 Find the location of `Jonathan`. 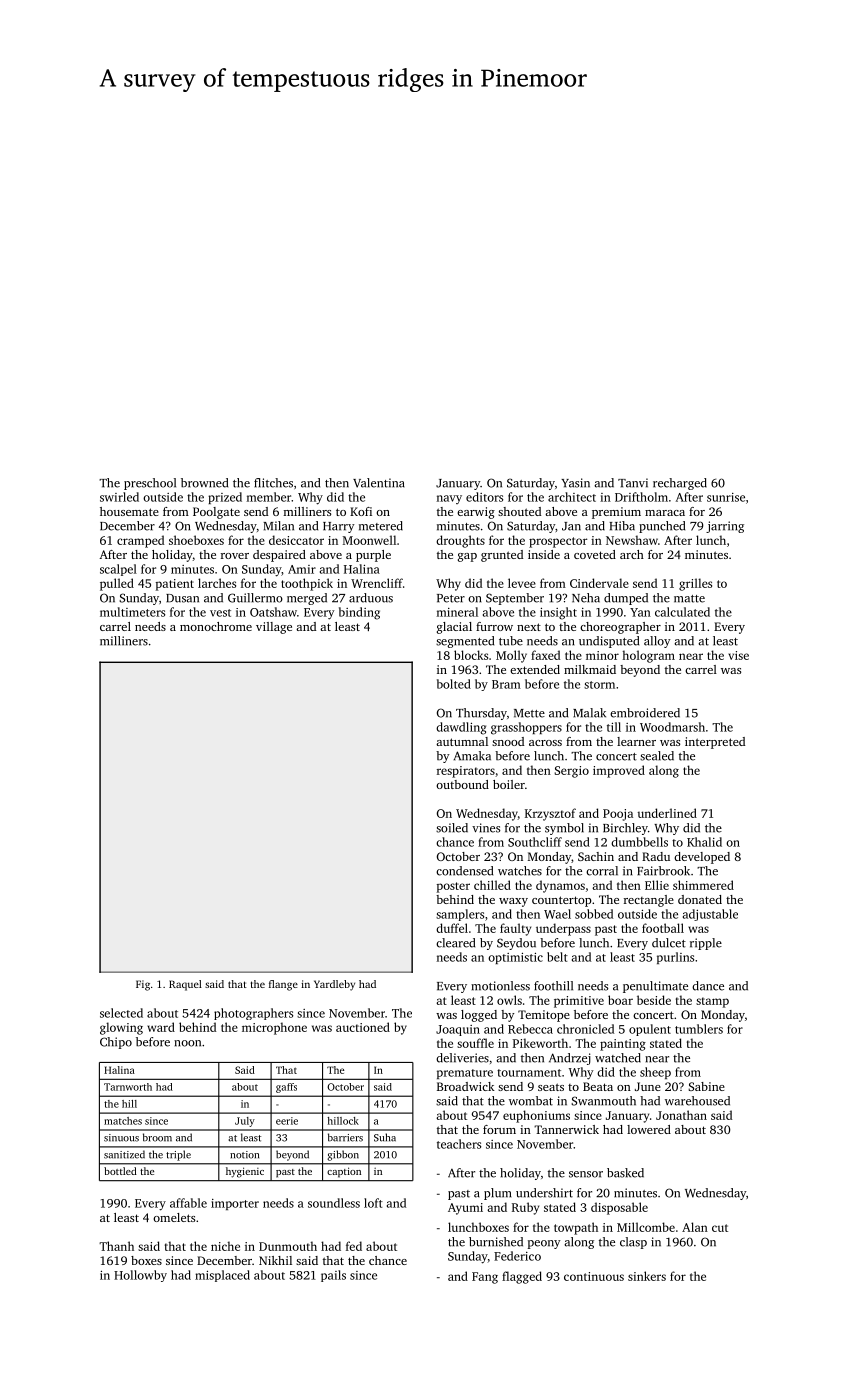

Jonathan is located at coordinates (681, 1115).
